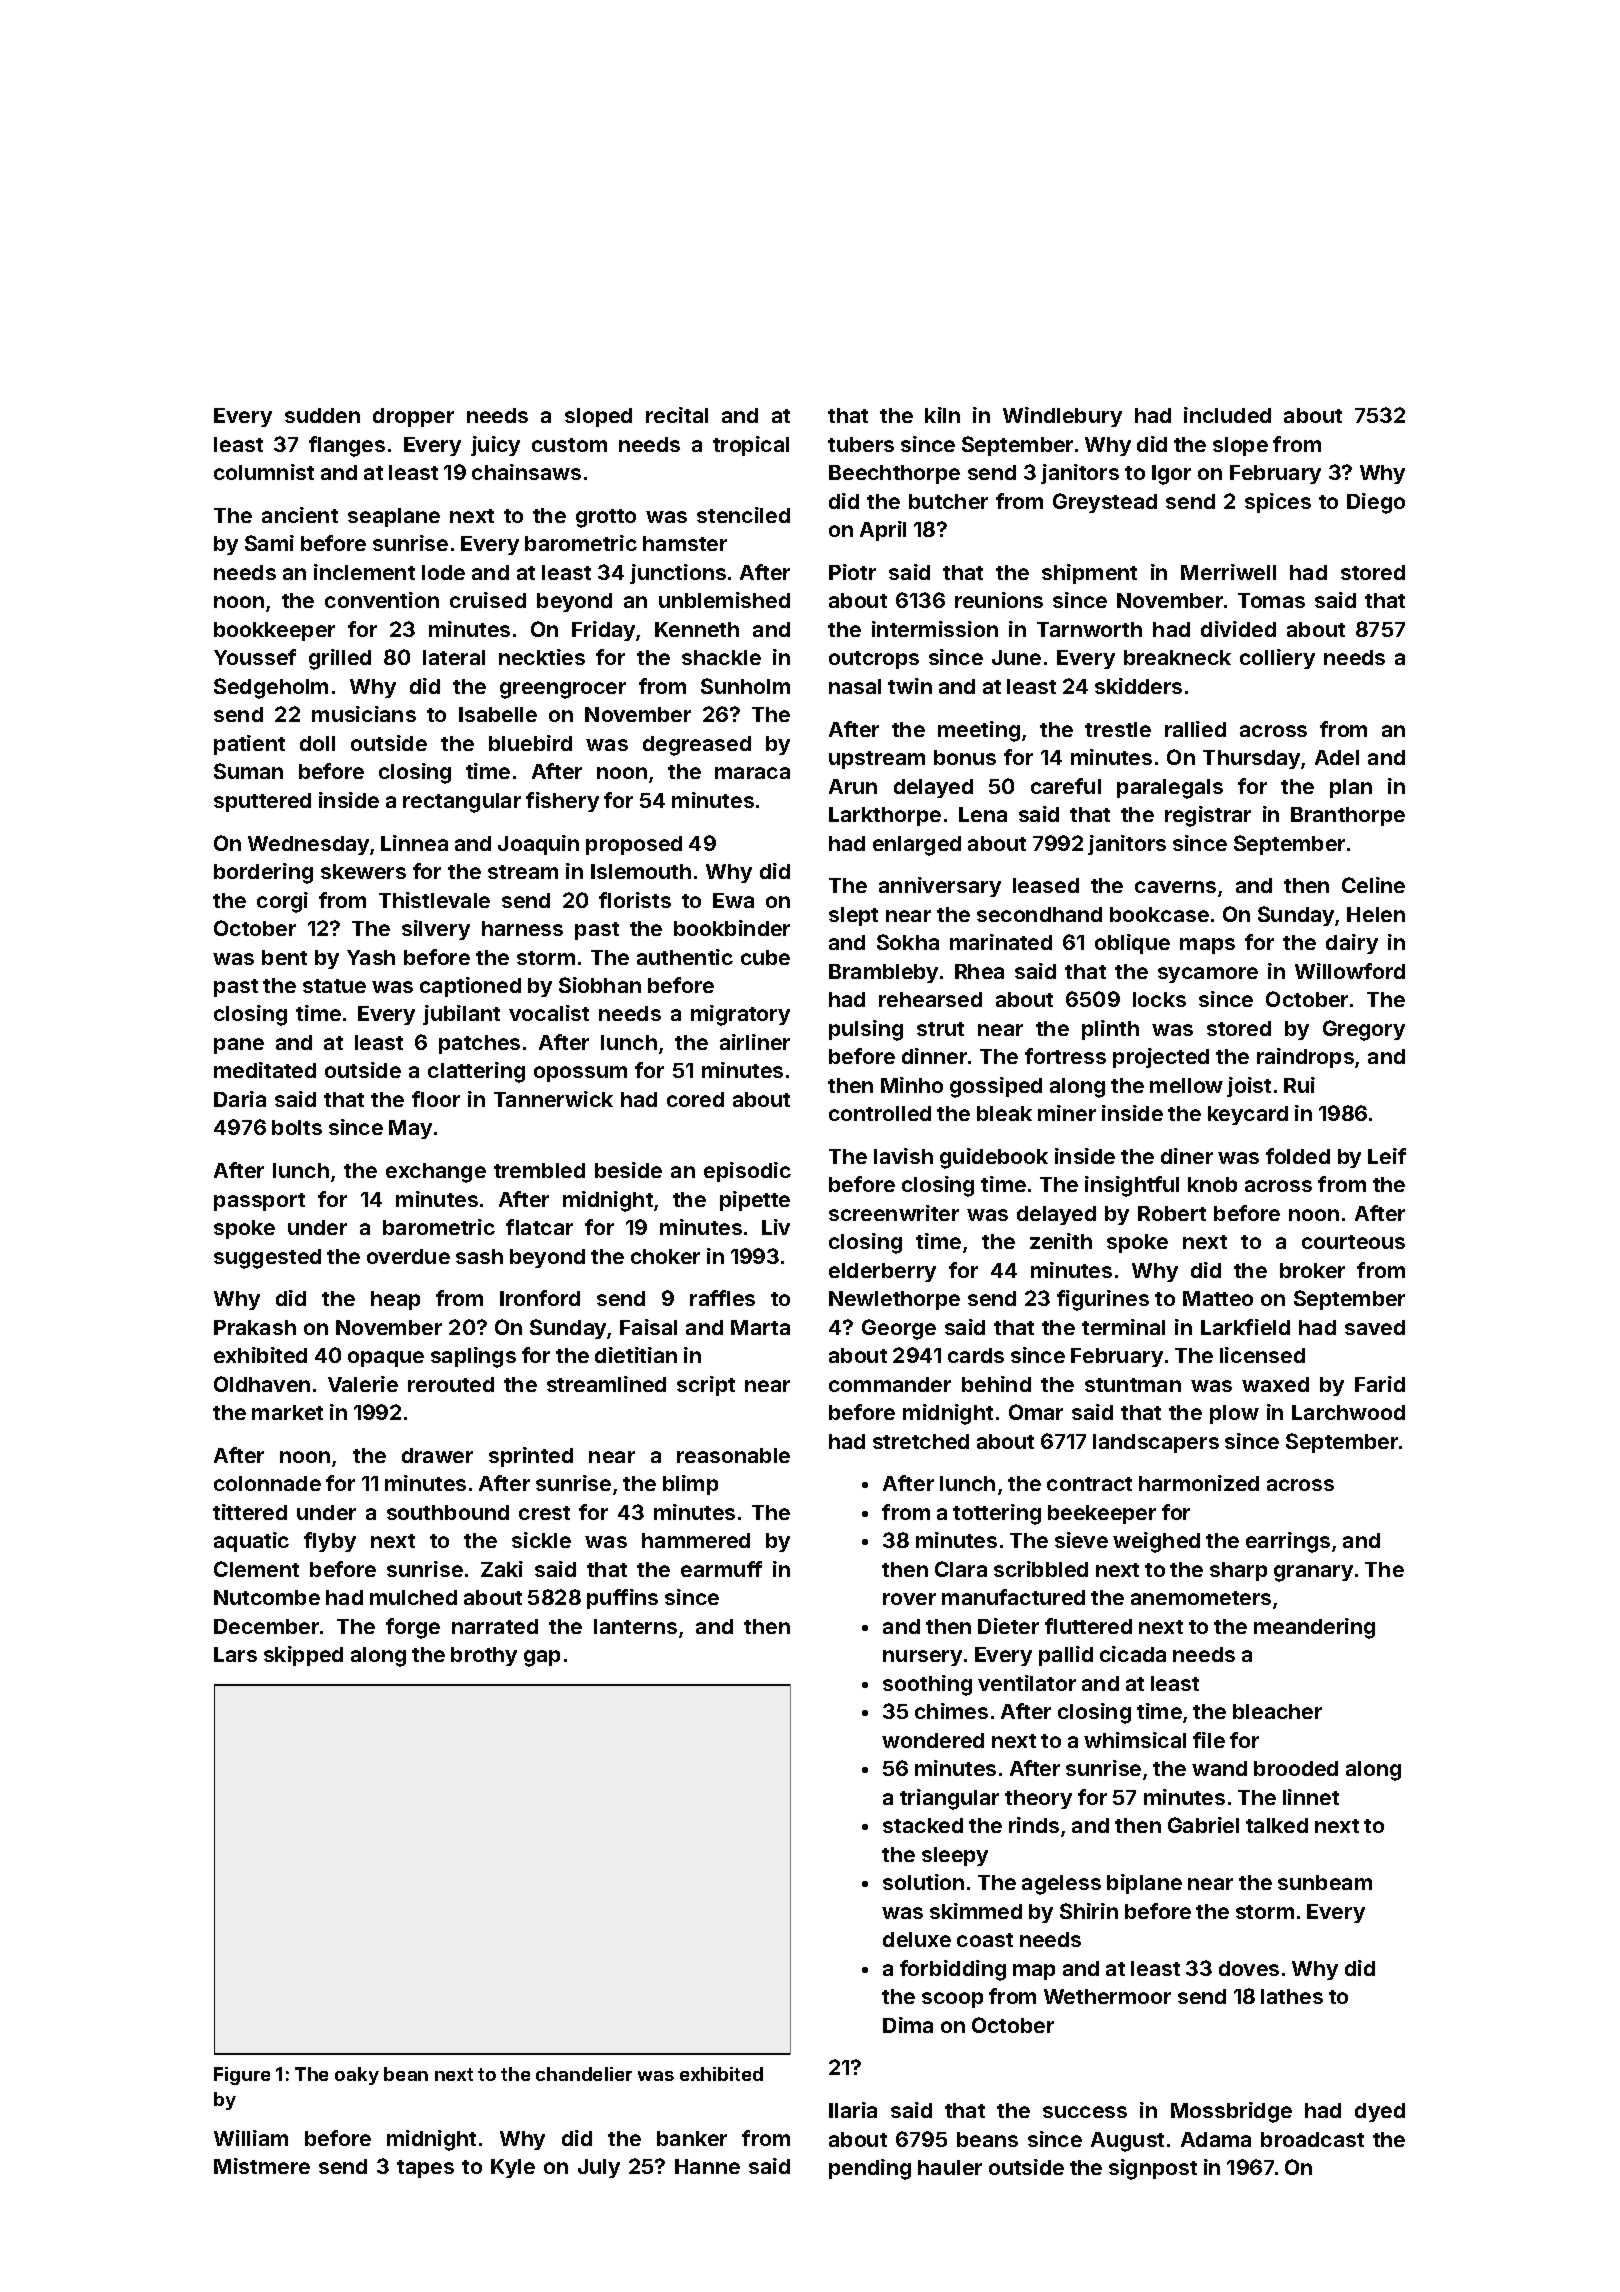  What do you see at coordinates (861, 444) in the page?
I see `tubers` at bounding box center [861, 444].
